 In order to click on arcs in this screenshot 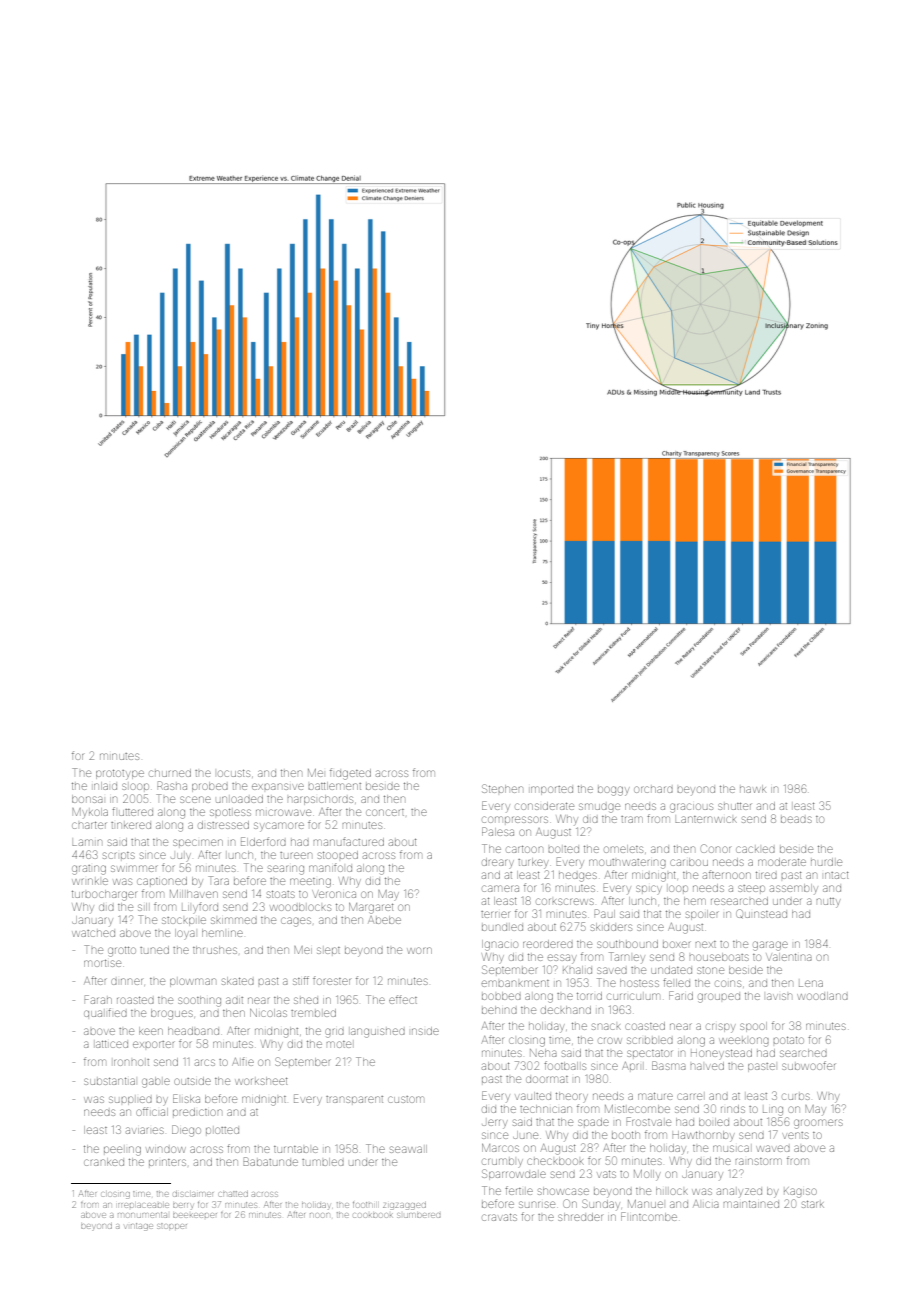, I will do `click(205, 1062)`.
